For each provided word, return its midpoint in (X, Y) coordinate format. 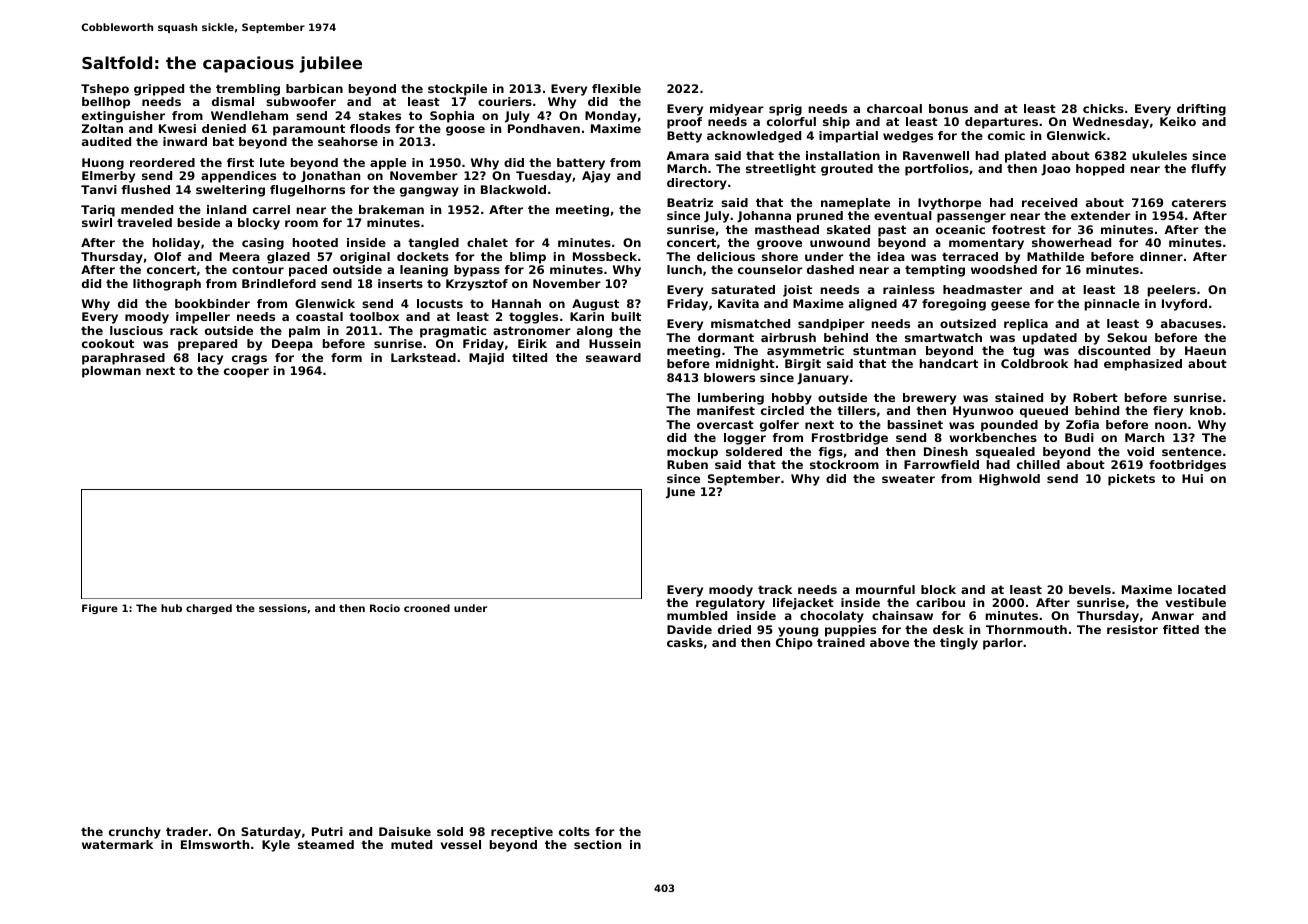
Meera (240, 256)
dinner (1161, 256)
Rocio (385, 608)
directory (697, 184)
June (680, 493)
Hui (1192, 478)
